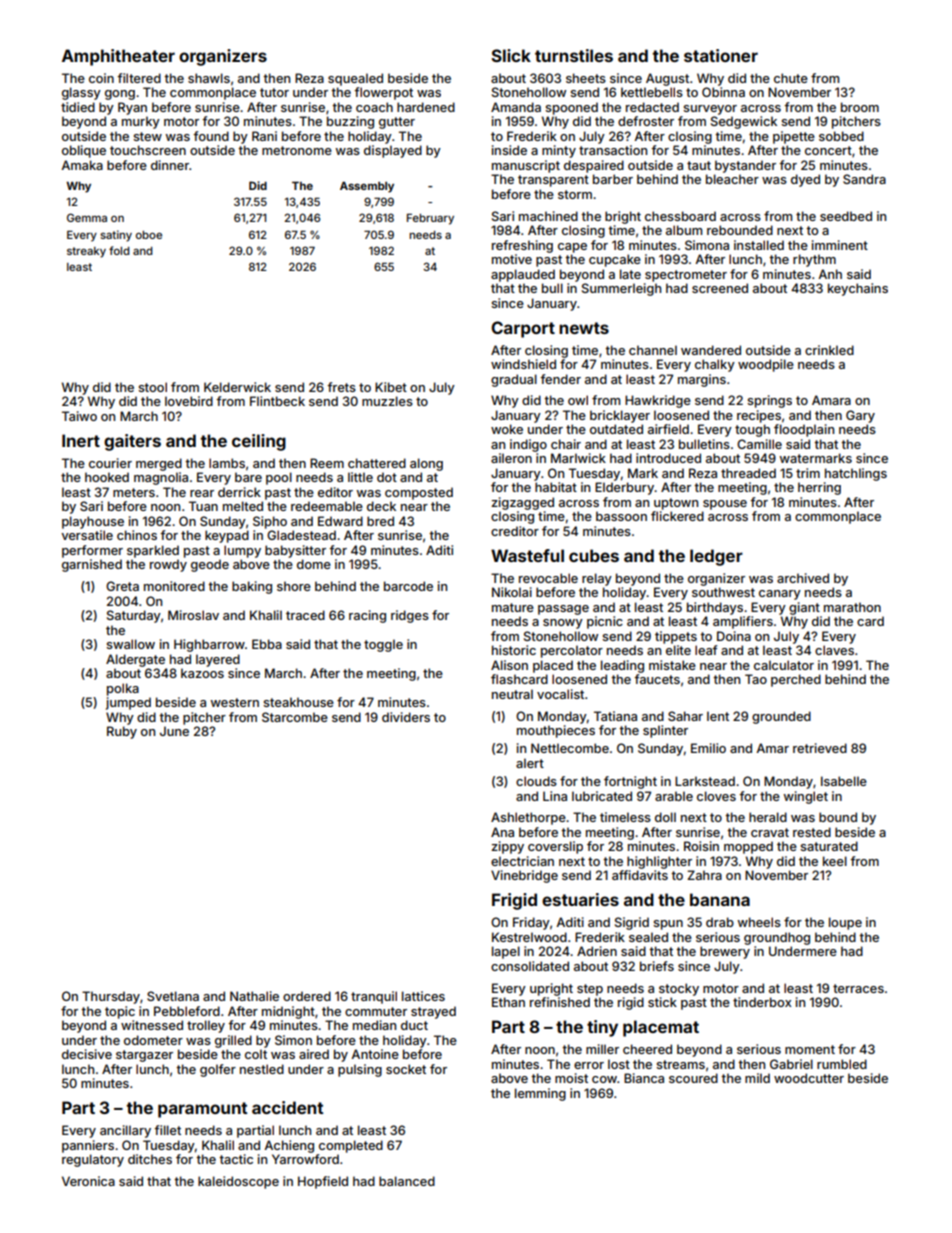 The width and height of the screenshot is (952, 1233). What do you see at coordinates (407, 1181) in the screenshot?
I see `balanced` at bounding box center [407, 1181].
